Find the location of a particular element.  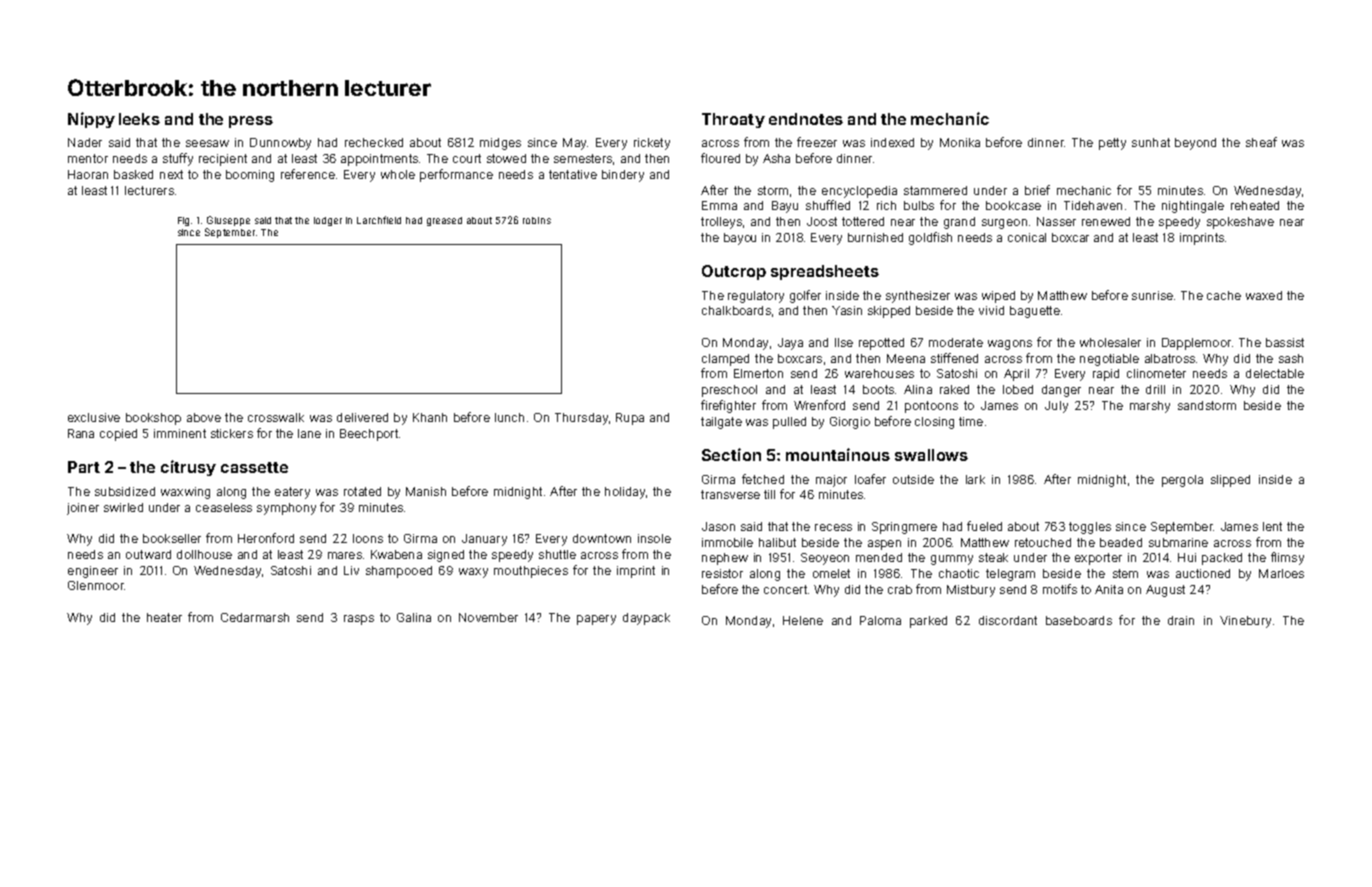

Outcrop is located at coordinates (734, 272).
